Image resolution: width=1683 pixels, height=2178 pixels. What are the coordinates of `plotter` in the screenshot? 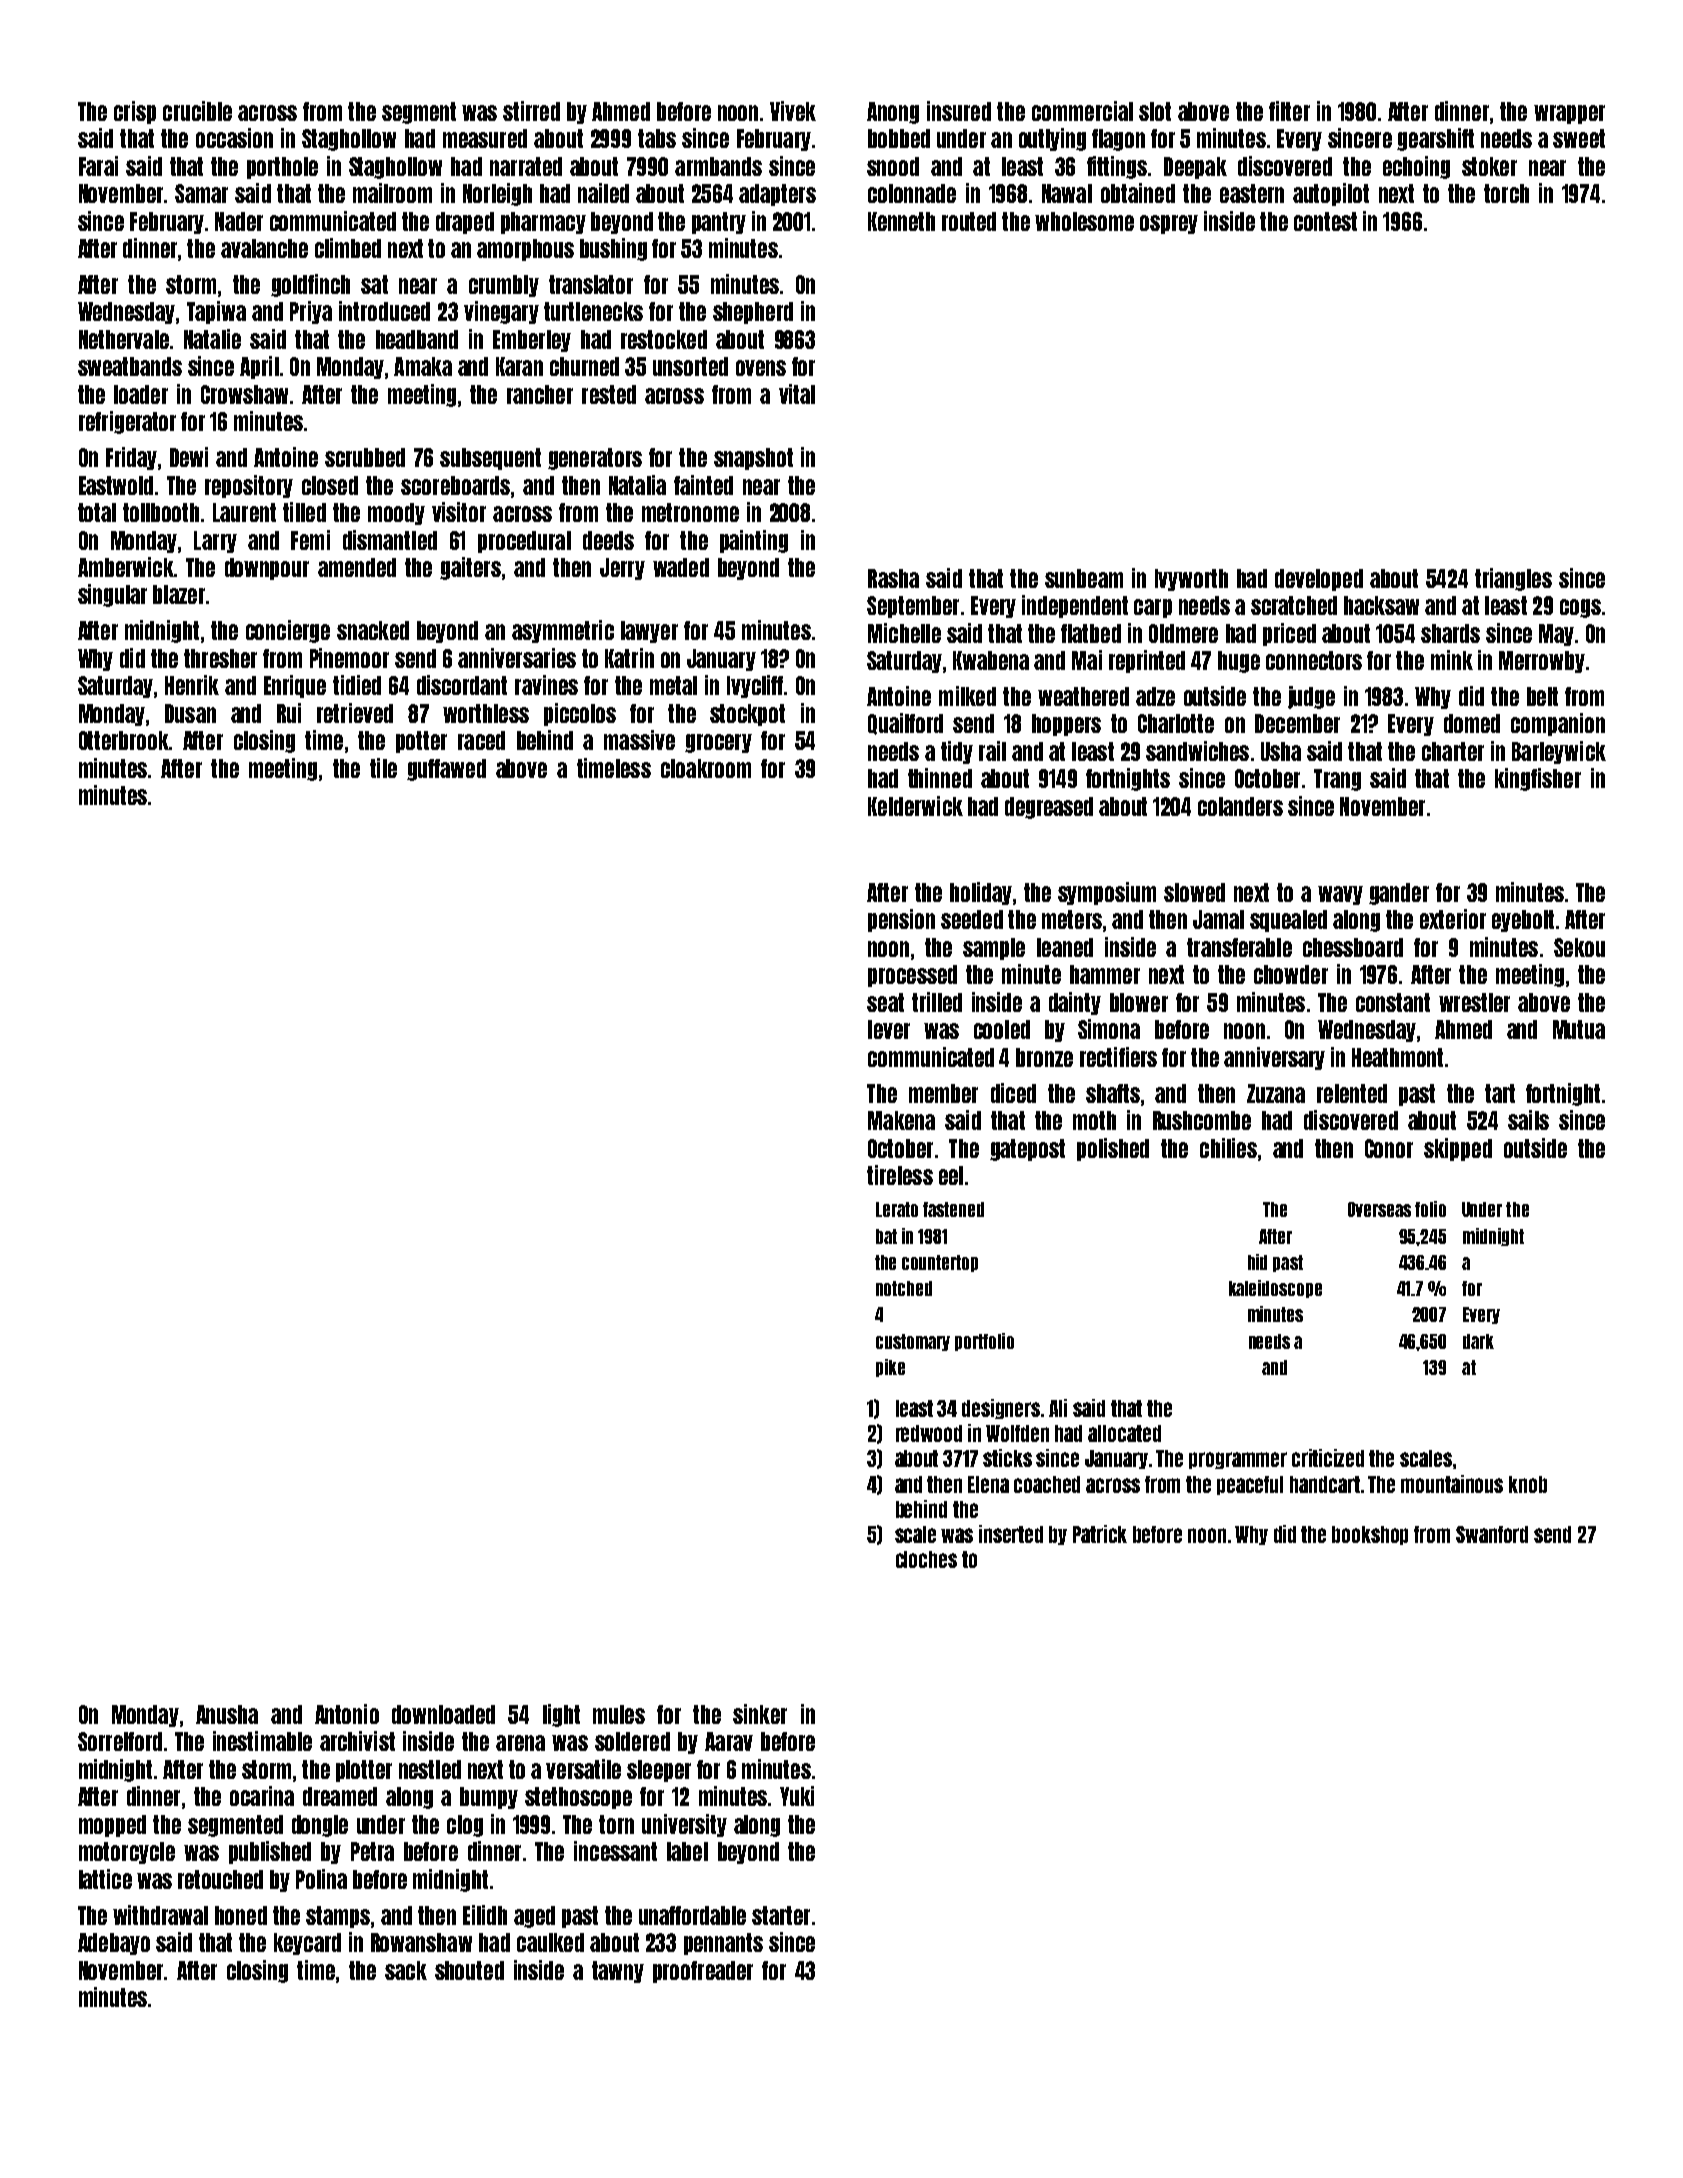 It's located at (364, 1771).
